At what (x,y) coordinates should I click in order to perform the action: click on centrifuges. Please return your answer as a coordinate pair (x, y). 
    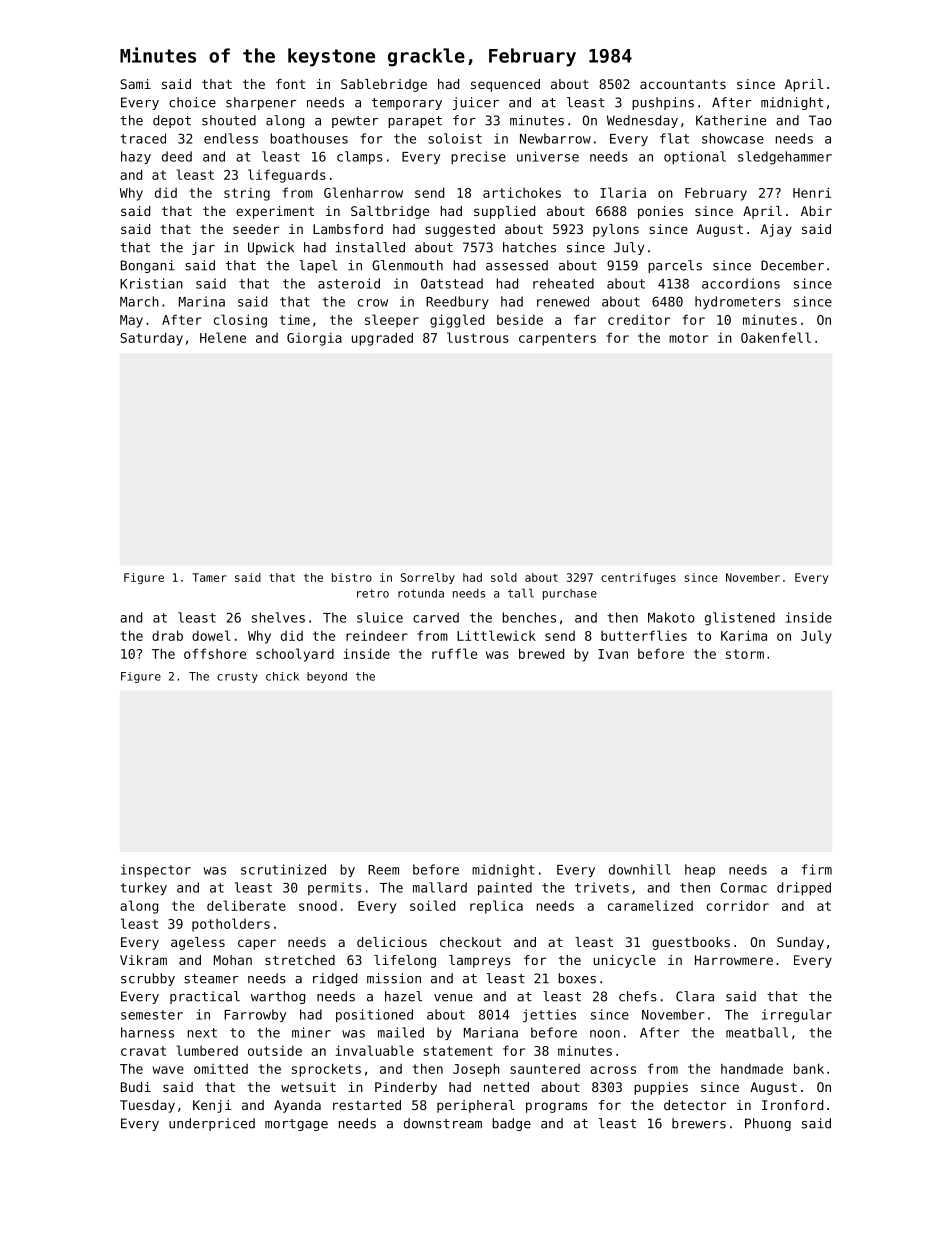
    Looking at the image, I should click on (638, 578).
